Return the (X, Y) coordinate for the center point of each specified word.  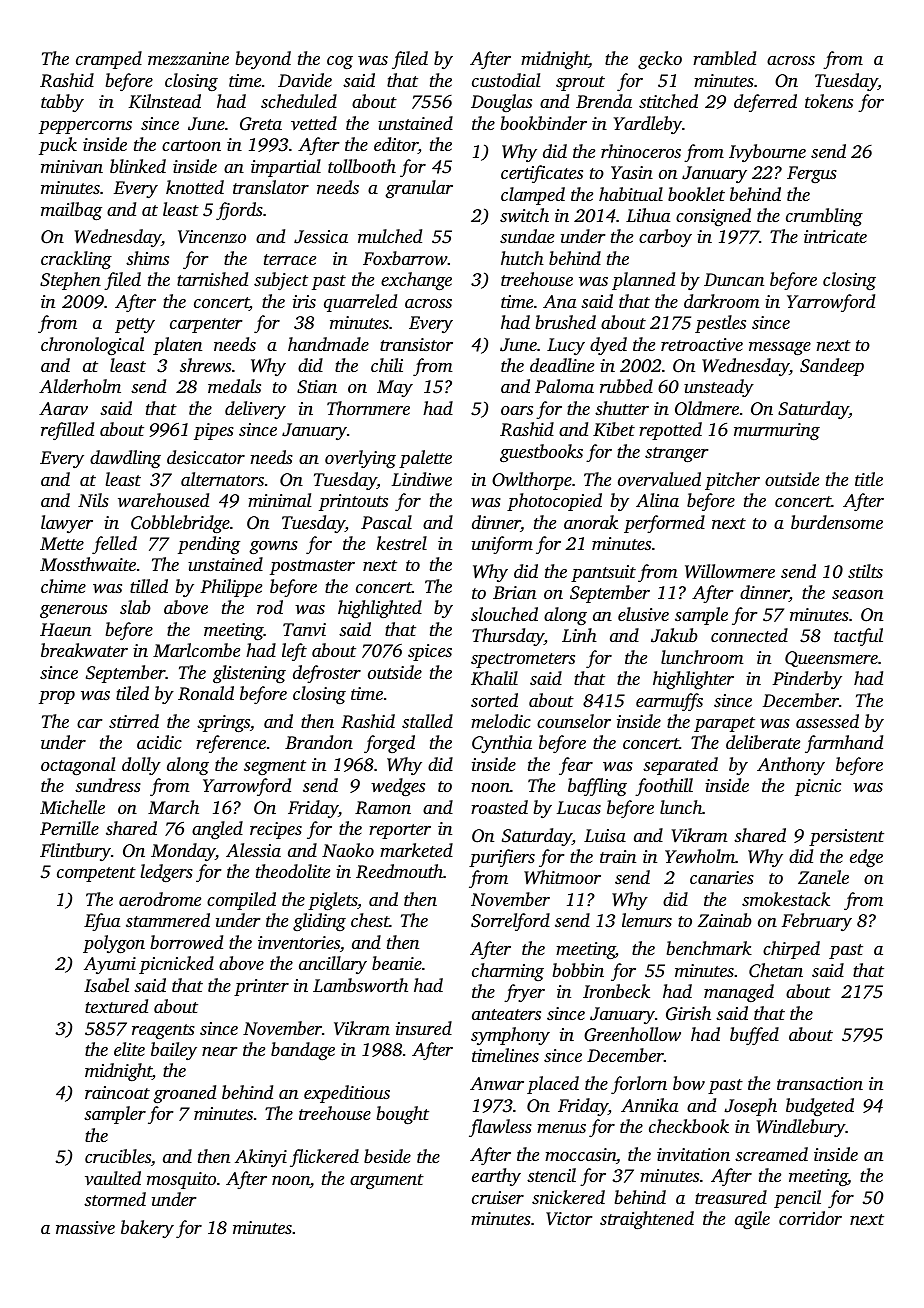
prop (57, 697)
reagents (163, 1031)
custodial (506, 80)
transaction (820, 1083)
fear (576, 766)
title (869, 479)
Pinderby (807, 680)
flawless (500, 1128)
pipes (214, 431)
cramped (109, 60)
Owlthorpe (532, 481)
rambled (724, 58)
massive (85, 1227)
